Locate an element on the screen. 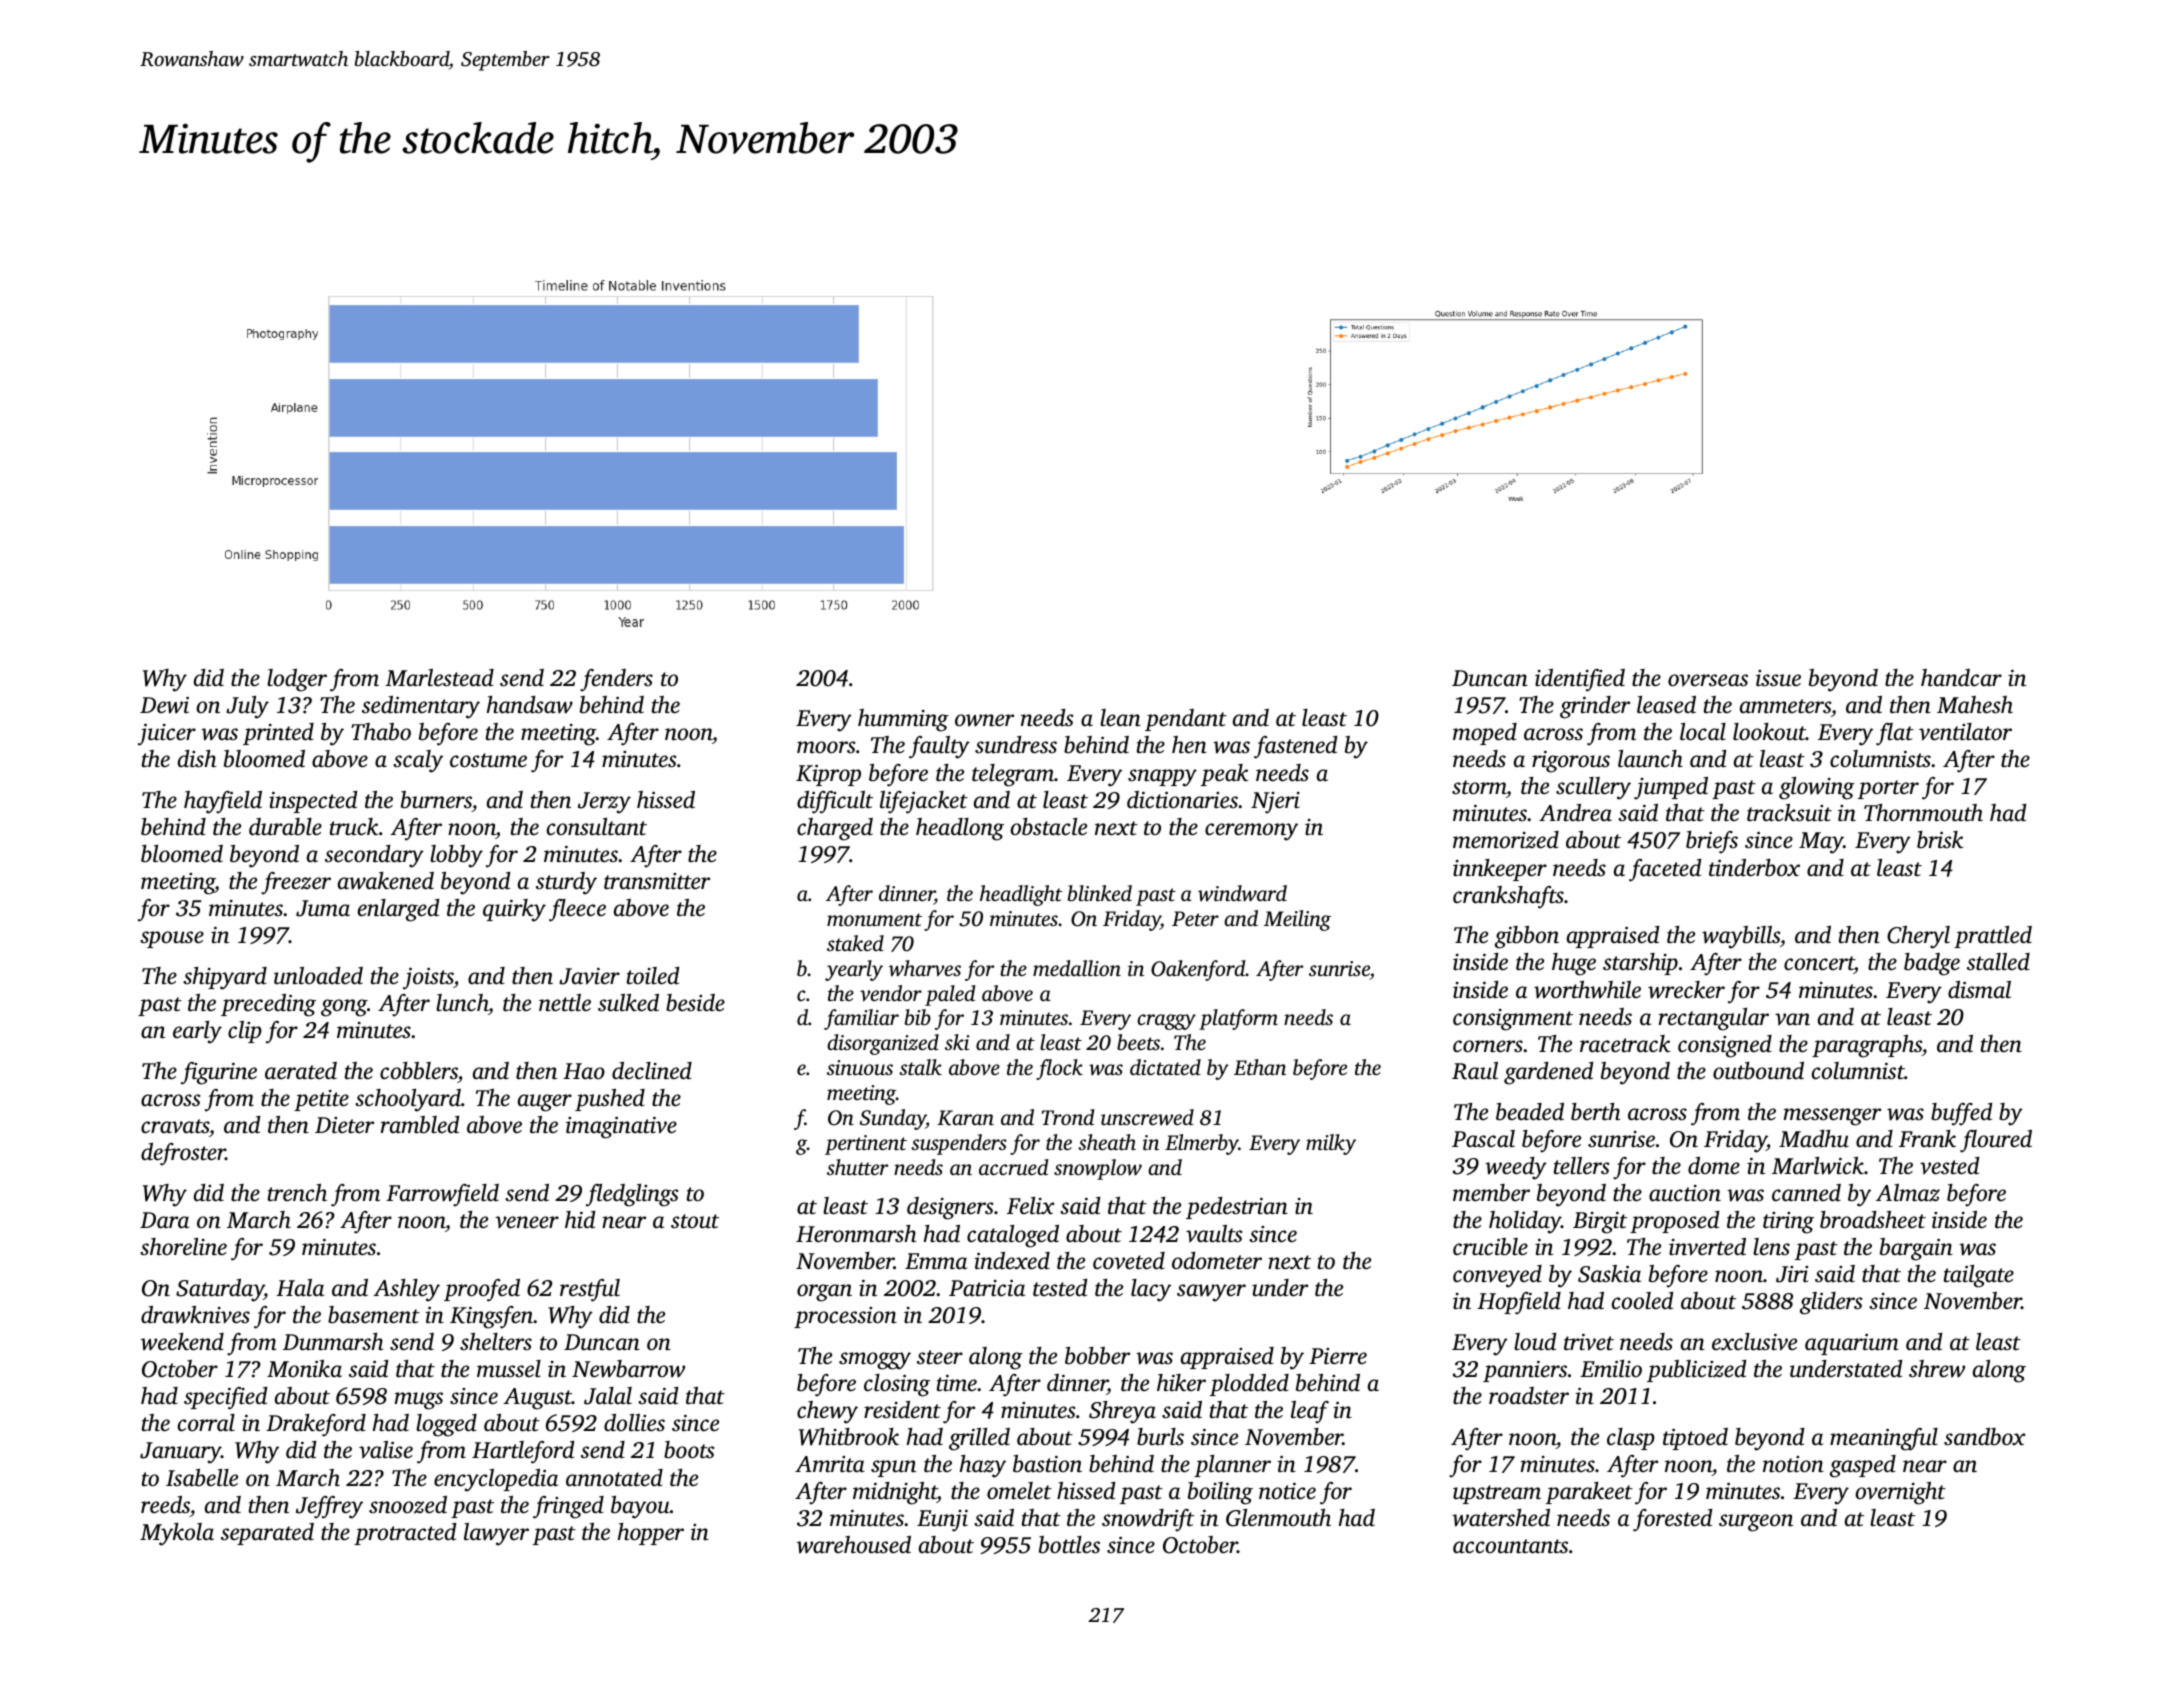 This screenshot has height=1683, width=2178. Mykola is located at coordinates (177, 1534).
